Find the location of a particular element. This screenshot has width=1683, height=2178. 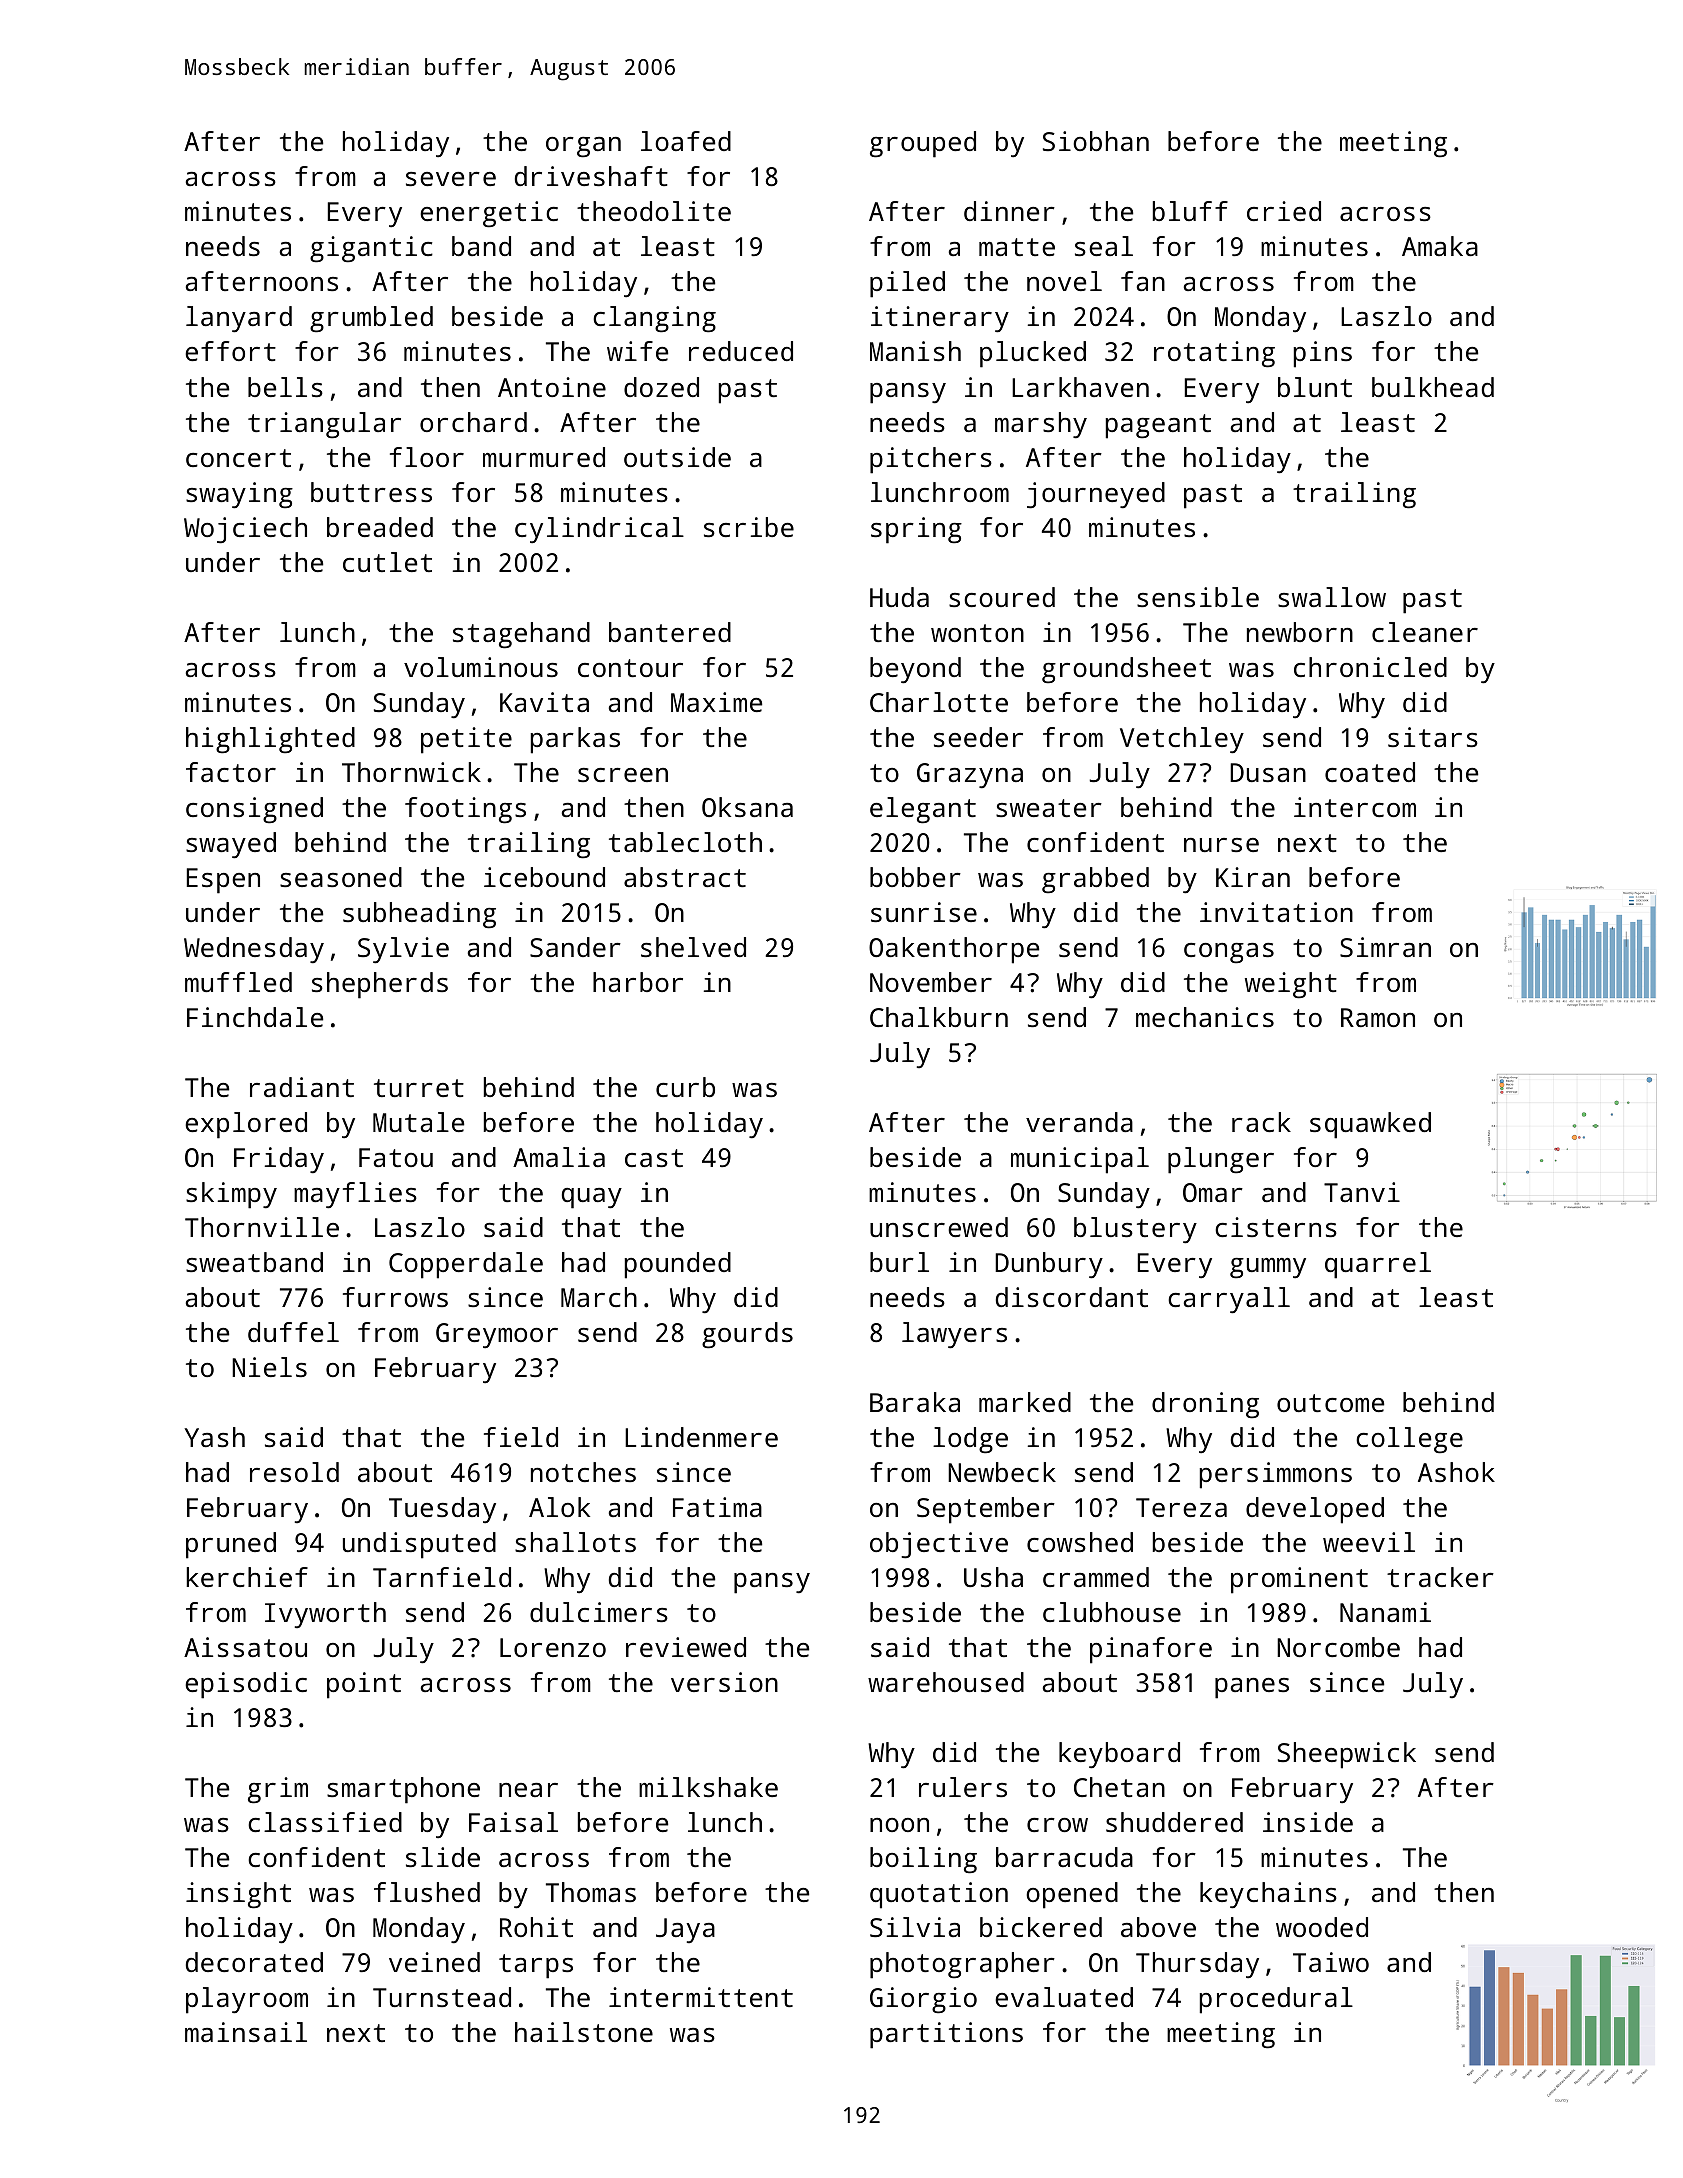

near is located at coordinates (528, 1790).
